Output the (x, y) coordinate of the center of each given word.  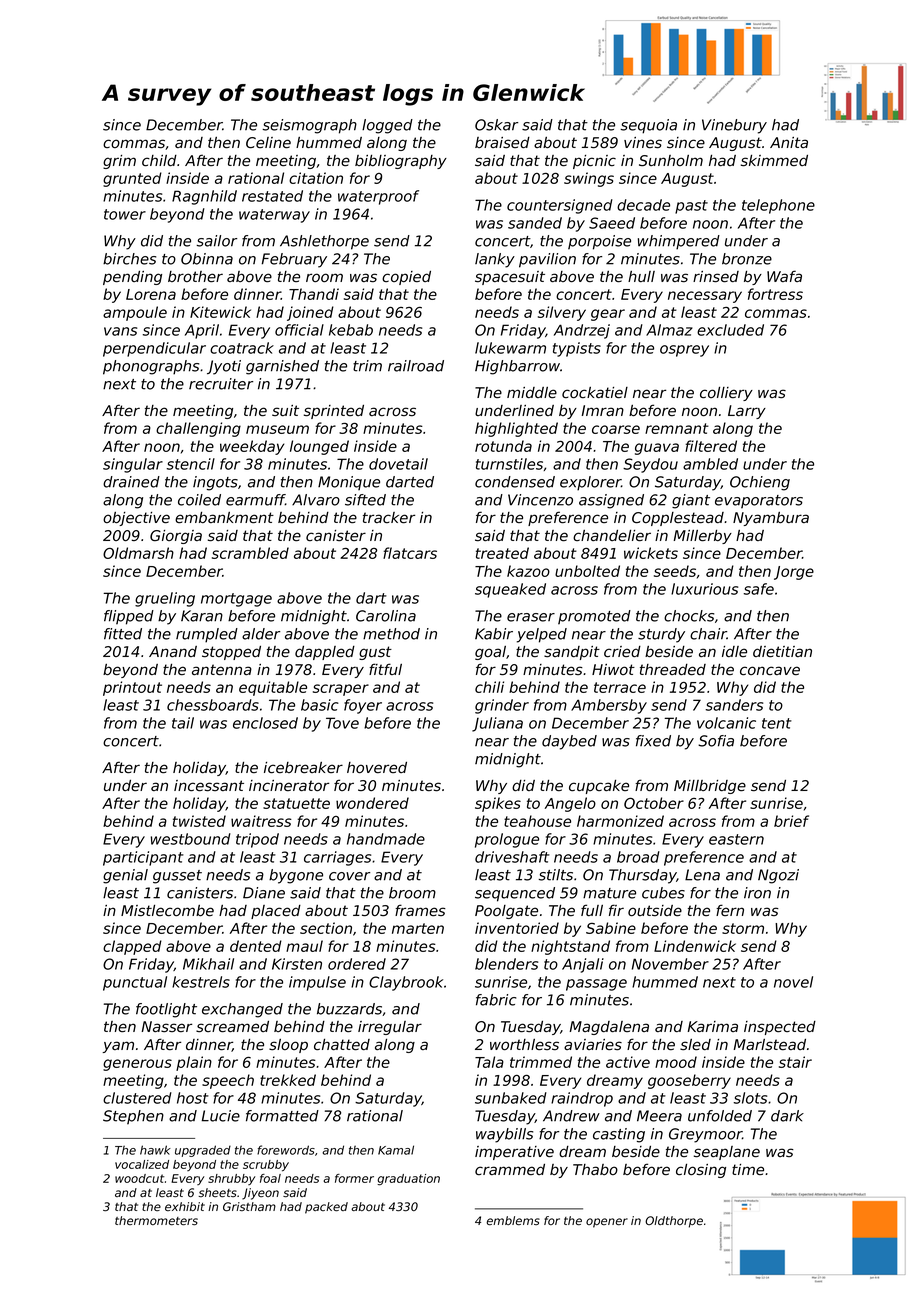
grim (119, 162)
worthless (524, 1044)
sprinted (334, 412)
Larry (747, 412)
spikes (498, 804)
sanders (734, 705)
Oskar (496, 125)
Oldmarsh (138, 553)
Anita (789, 142)
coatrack (242, 348)
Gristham (249, 1206)
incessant (209, 786)
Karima (713, 1026)
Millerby (702, 537)
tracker (389, 518)
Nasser (166, 1027)
